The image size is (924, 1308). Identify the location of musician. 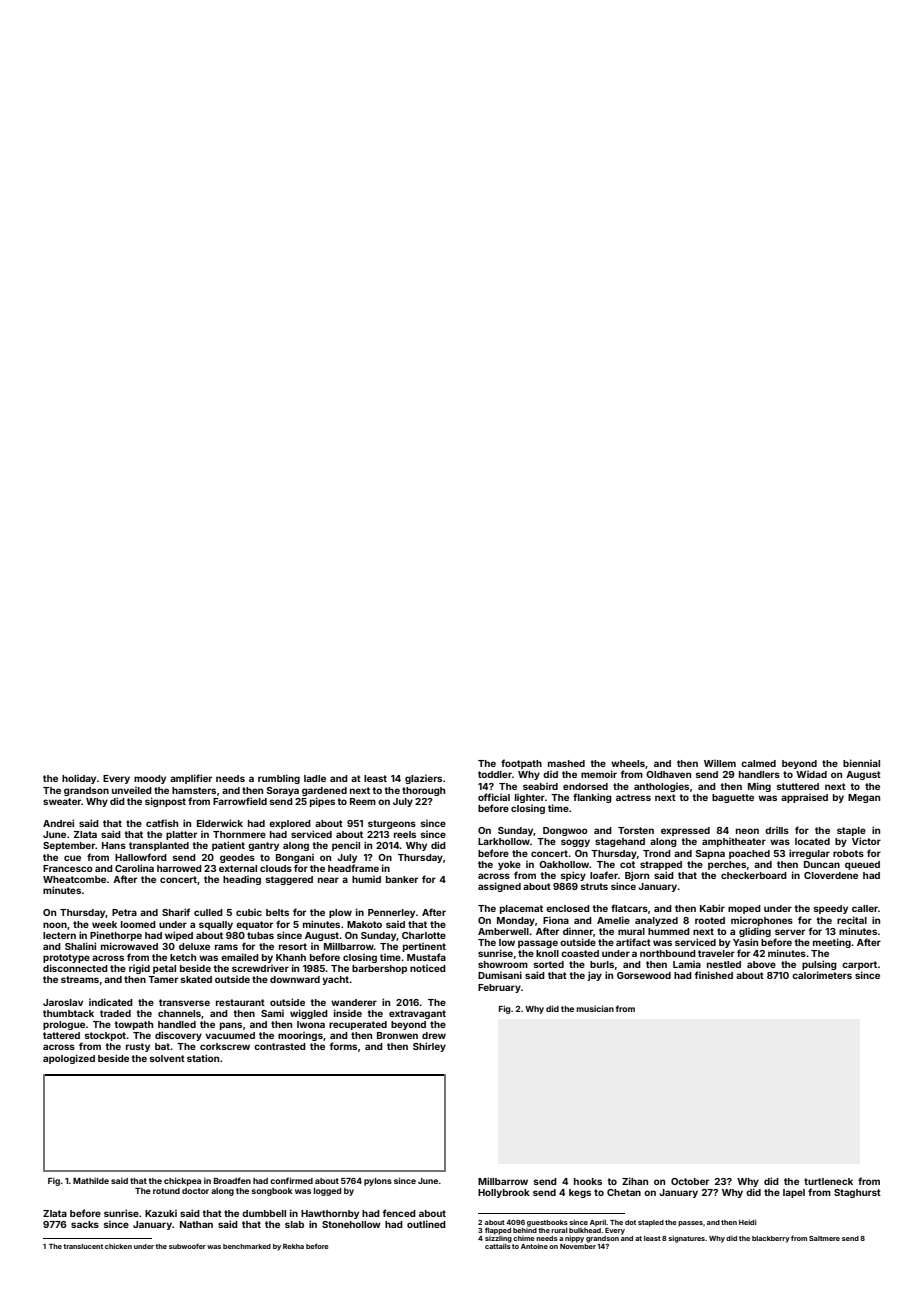
(595, 1008).
